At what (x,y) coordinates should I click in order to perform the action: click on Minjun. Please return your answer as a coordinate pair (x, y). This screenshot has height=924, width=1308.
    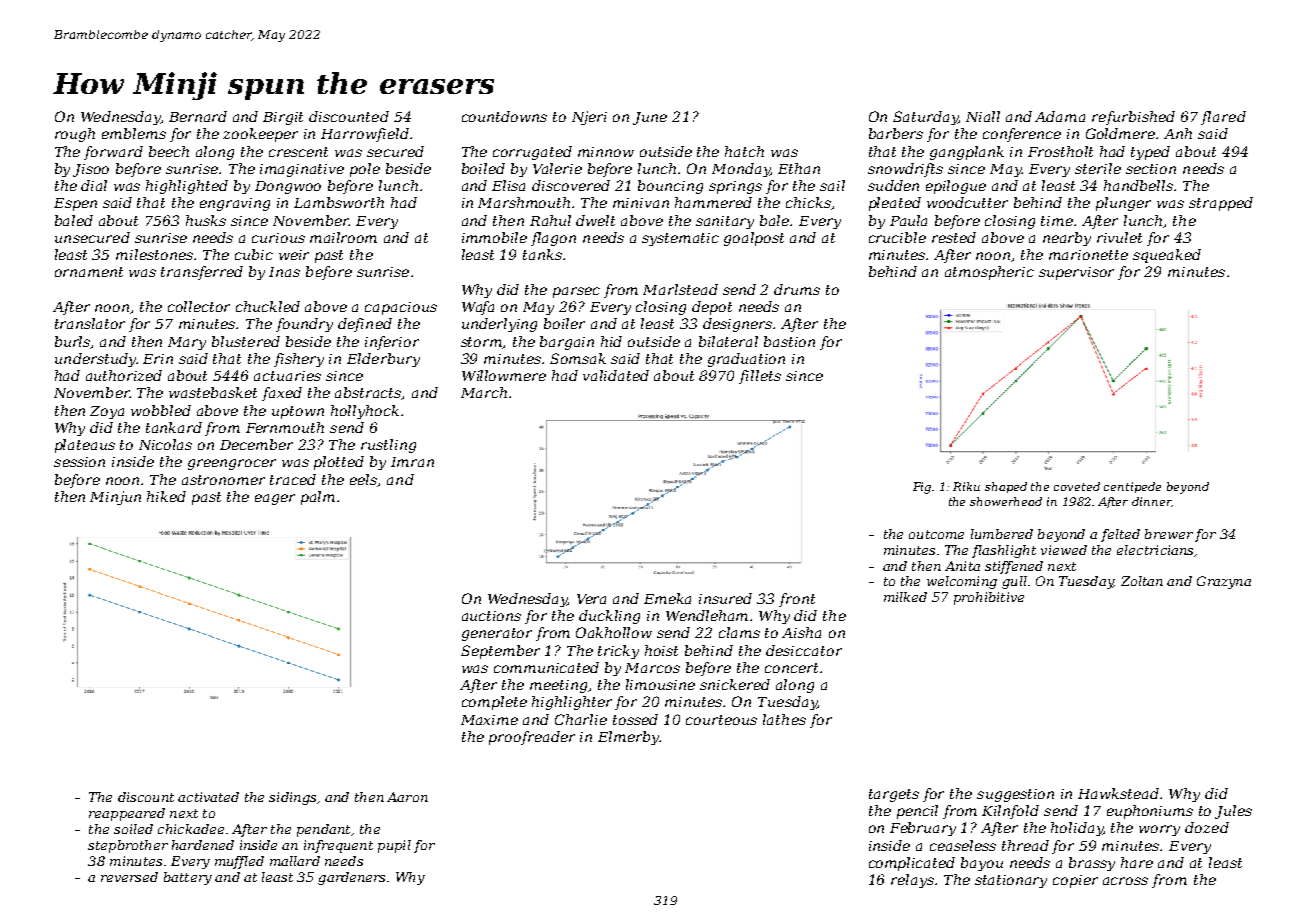
    Looking at the image, I should click on (115, 498).
